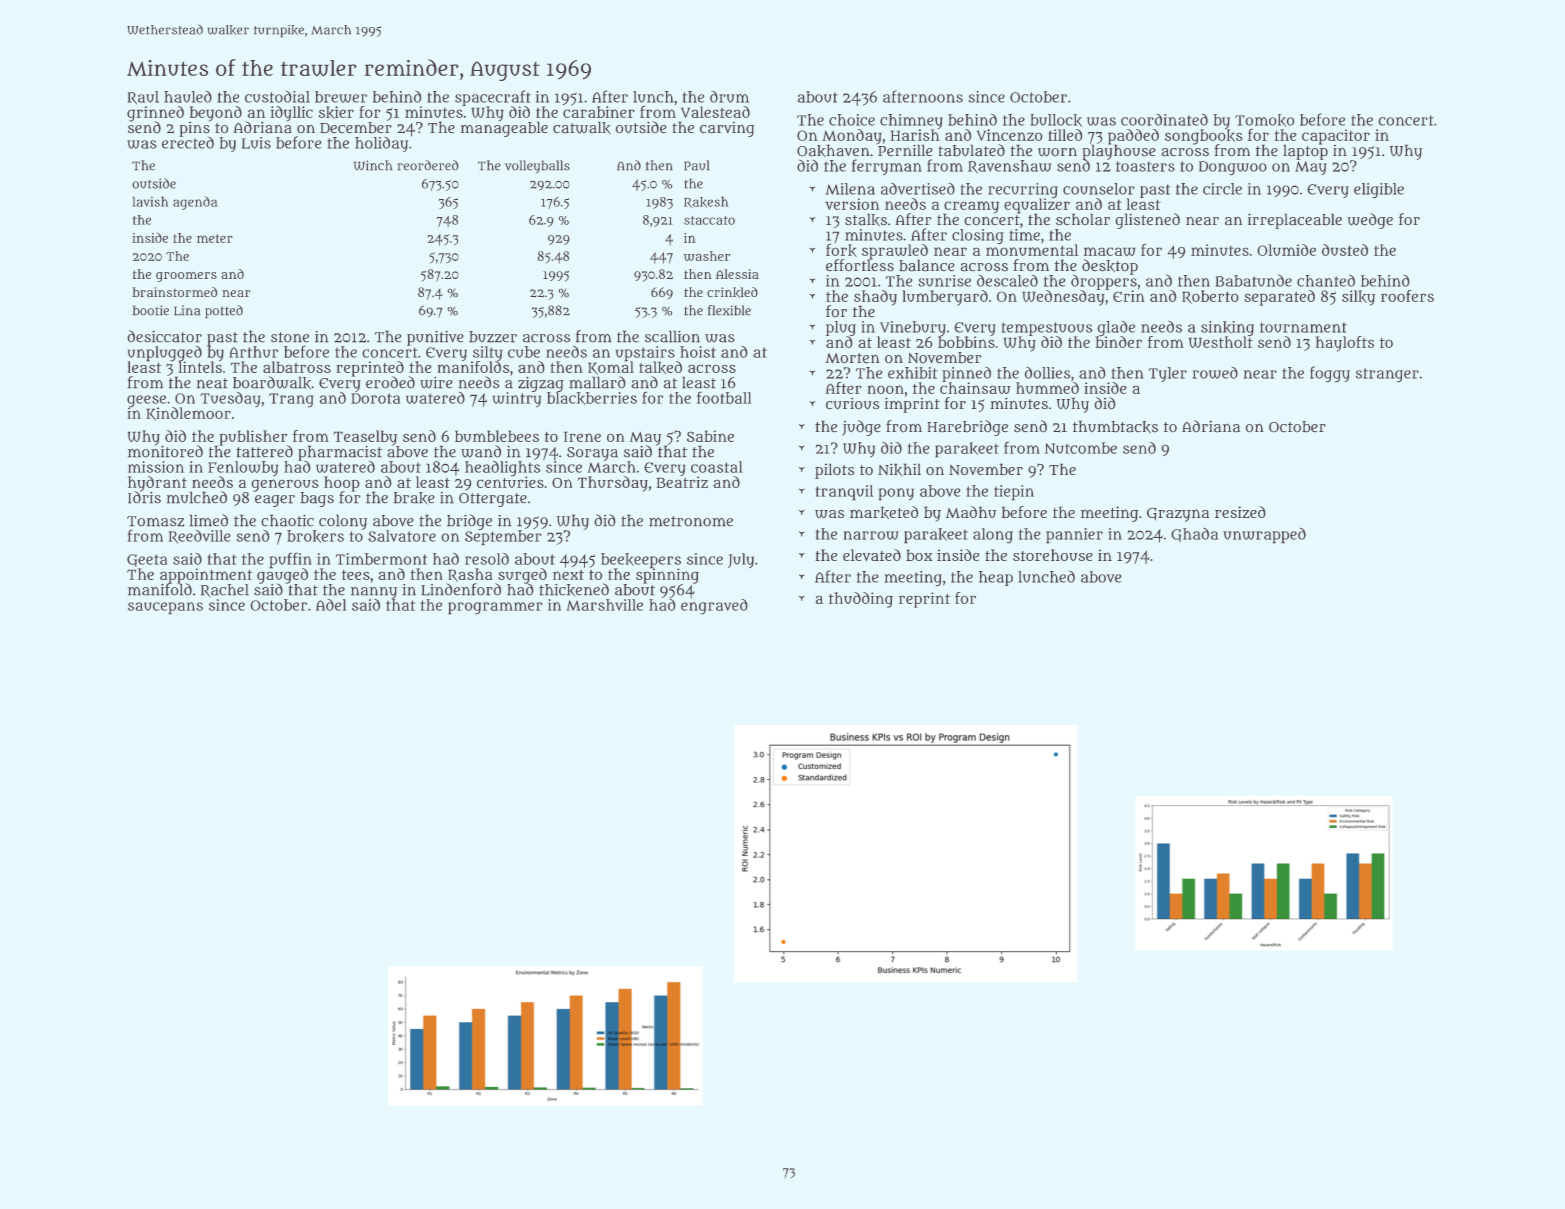  What do you see at coordinates (461, 589) in the screenshot?
I see `Lindenford` at bounding box center [461, 589].
